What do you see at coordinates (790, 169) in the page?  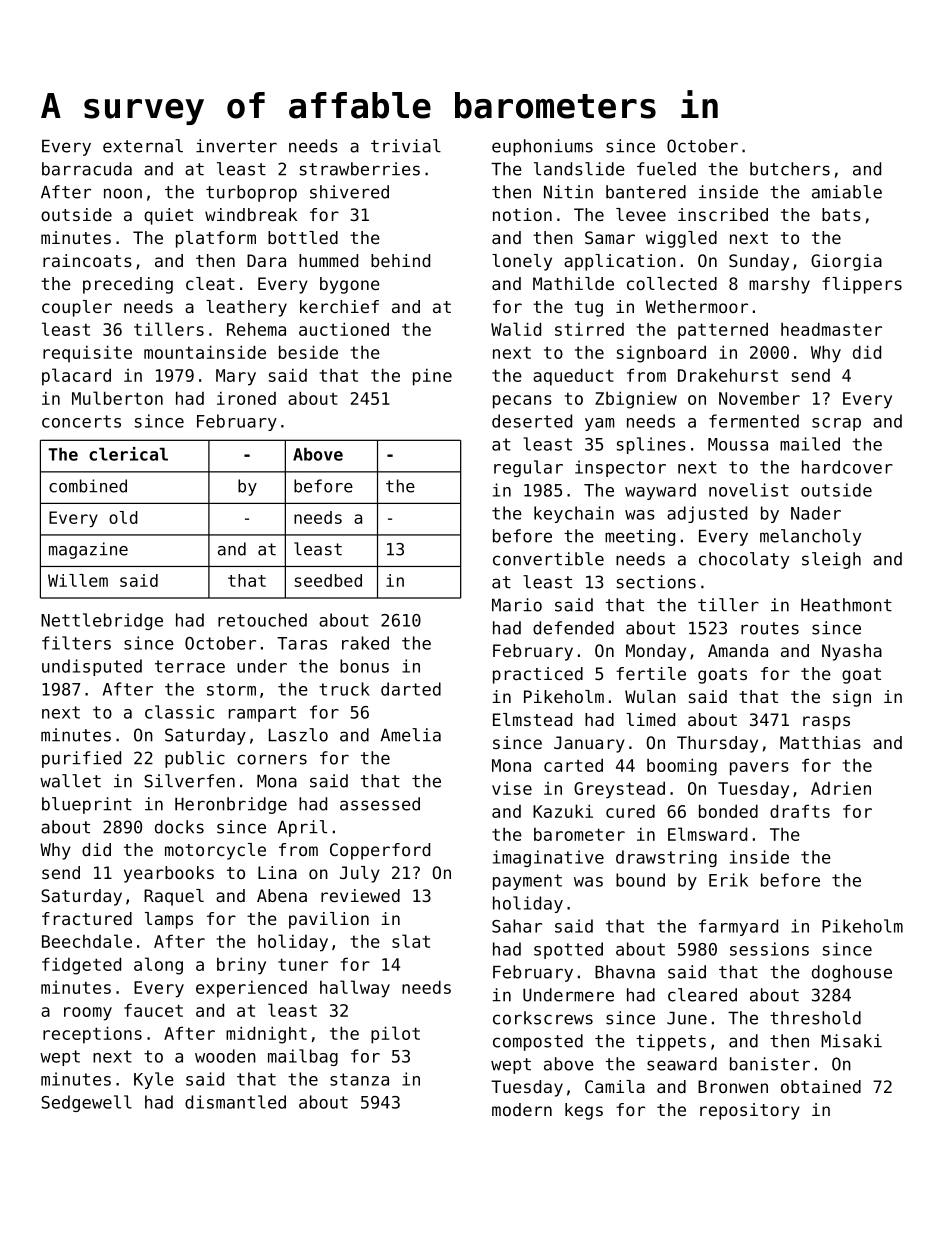 I see `butchers` at bounding box center [790, 169].
